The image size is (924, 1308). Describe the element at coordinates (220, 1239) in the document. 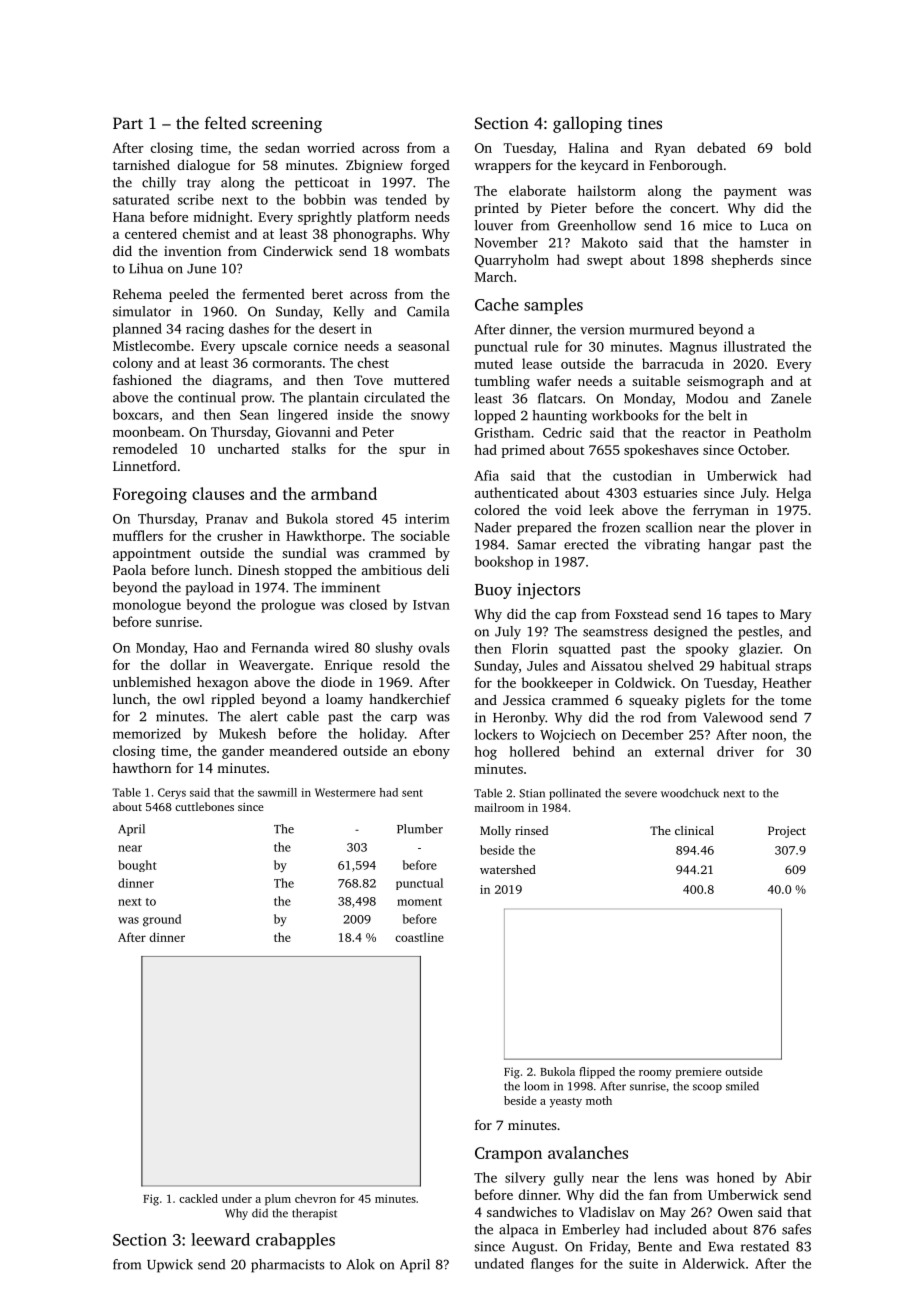

I see `leeward` at that location.
